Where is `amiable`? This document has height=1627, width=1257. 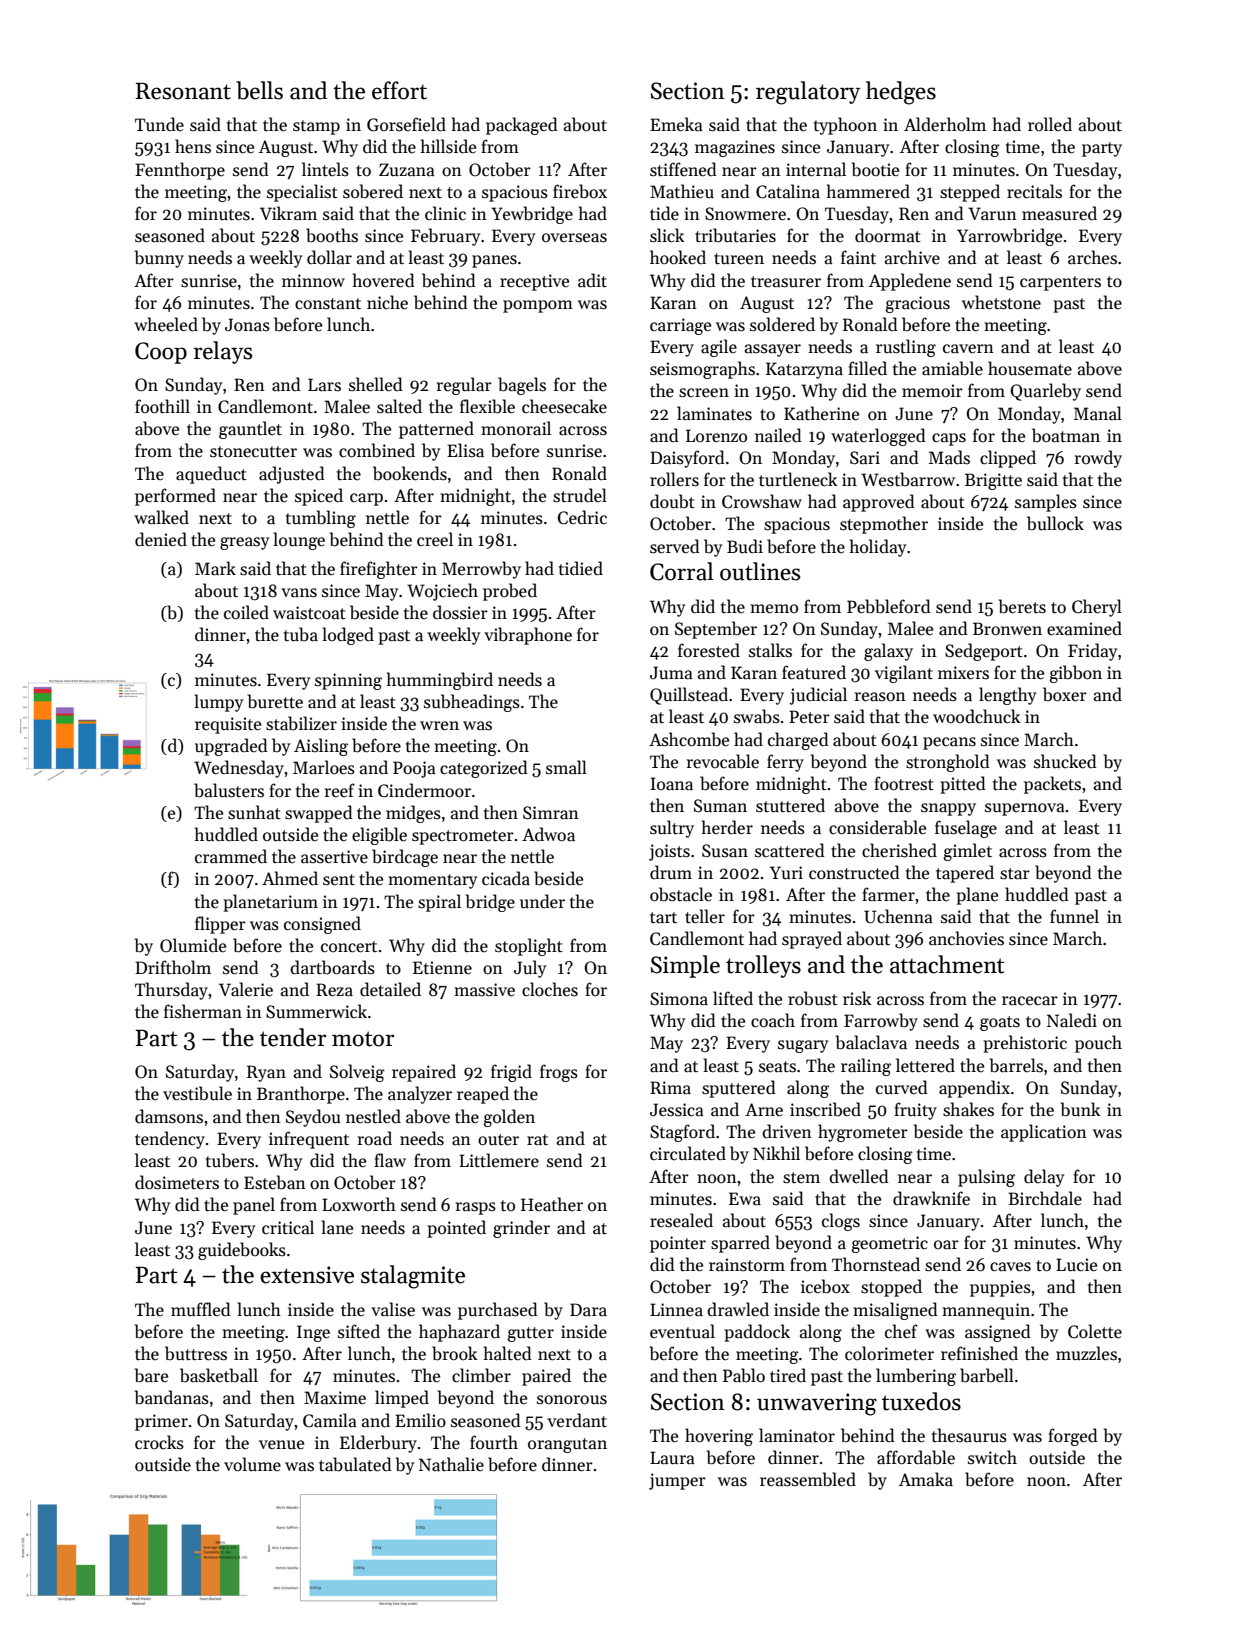 amiable is located at coordinates (952, 368).
